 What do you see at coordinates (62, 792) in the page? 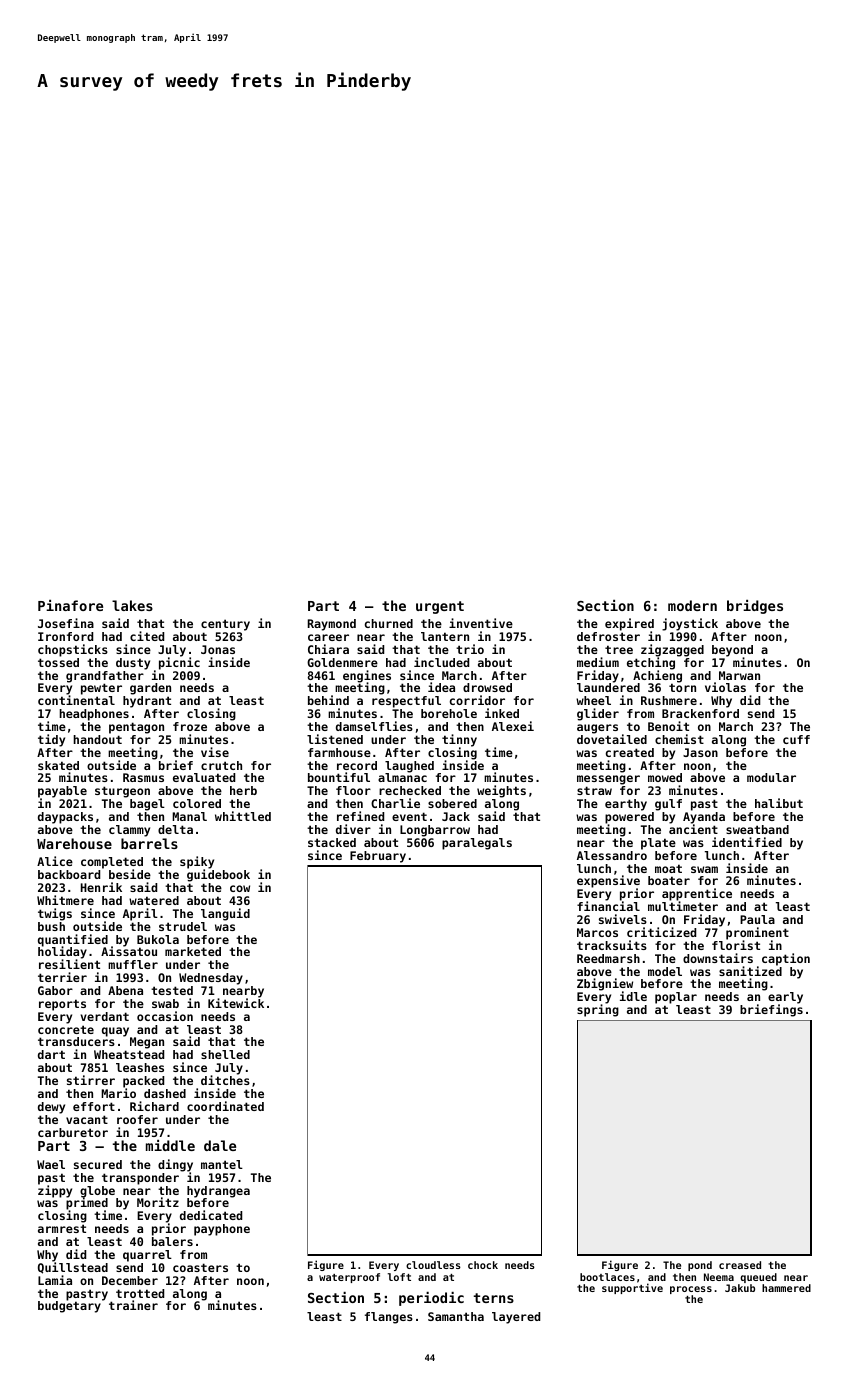
I see `payable` at bounding box center [62, 792].
